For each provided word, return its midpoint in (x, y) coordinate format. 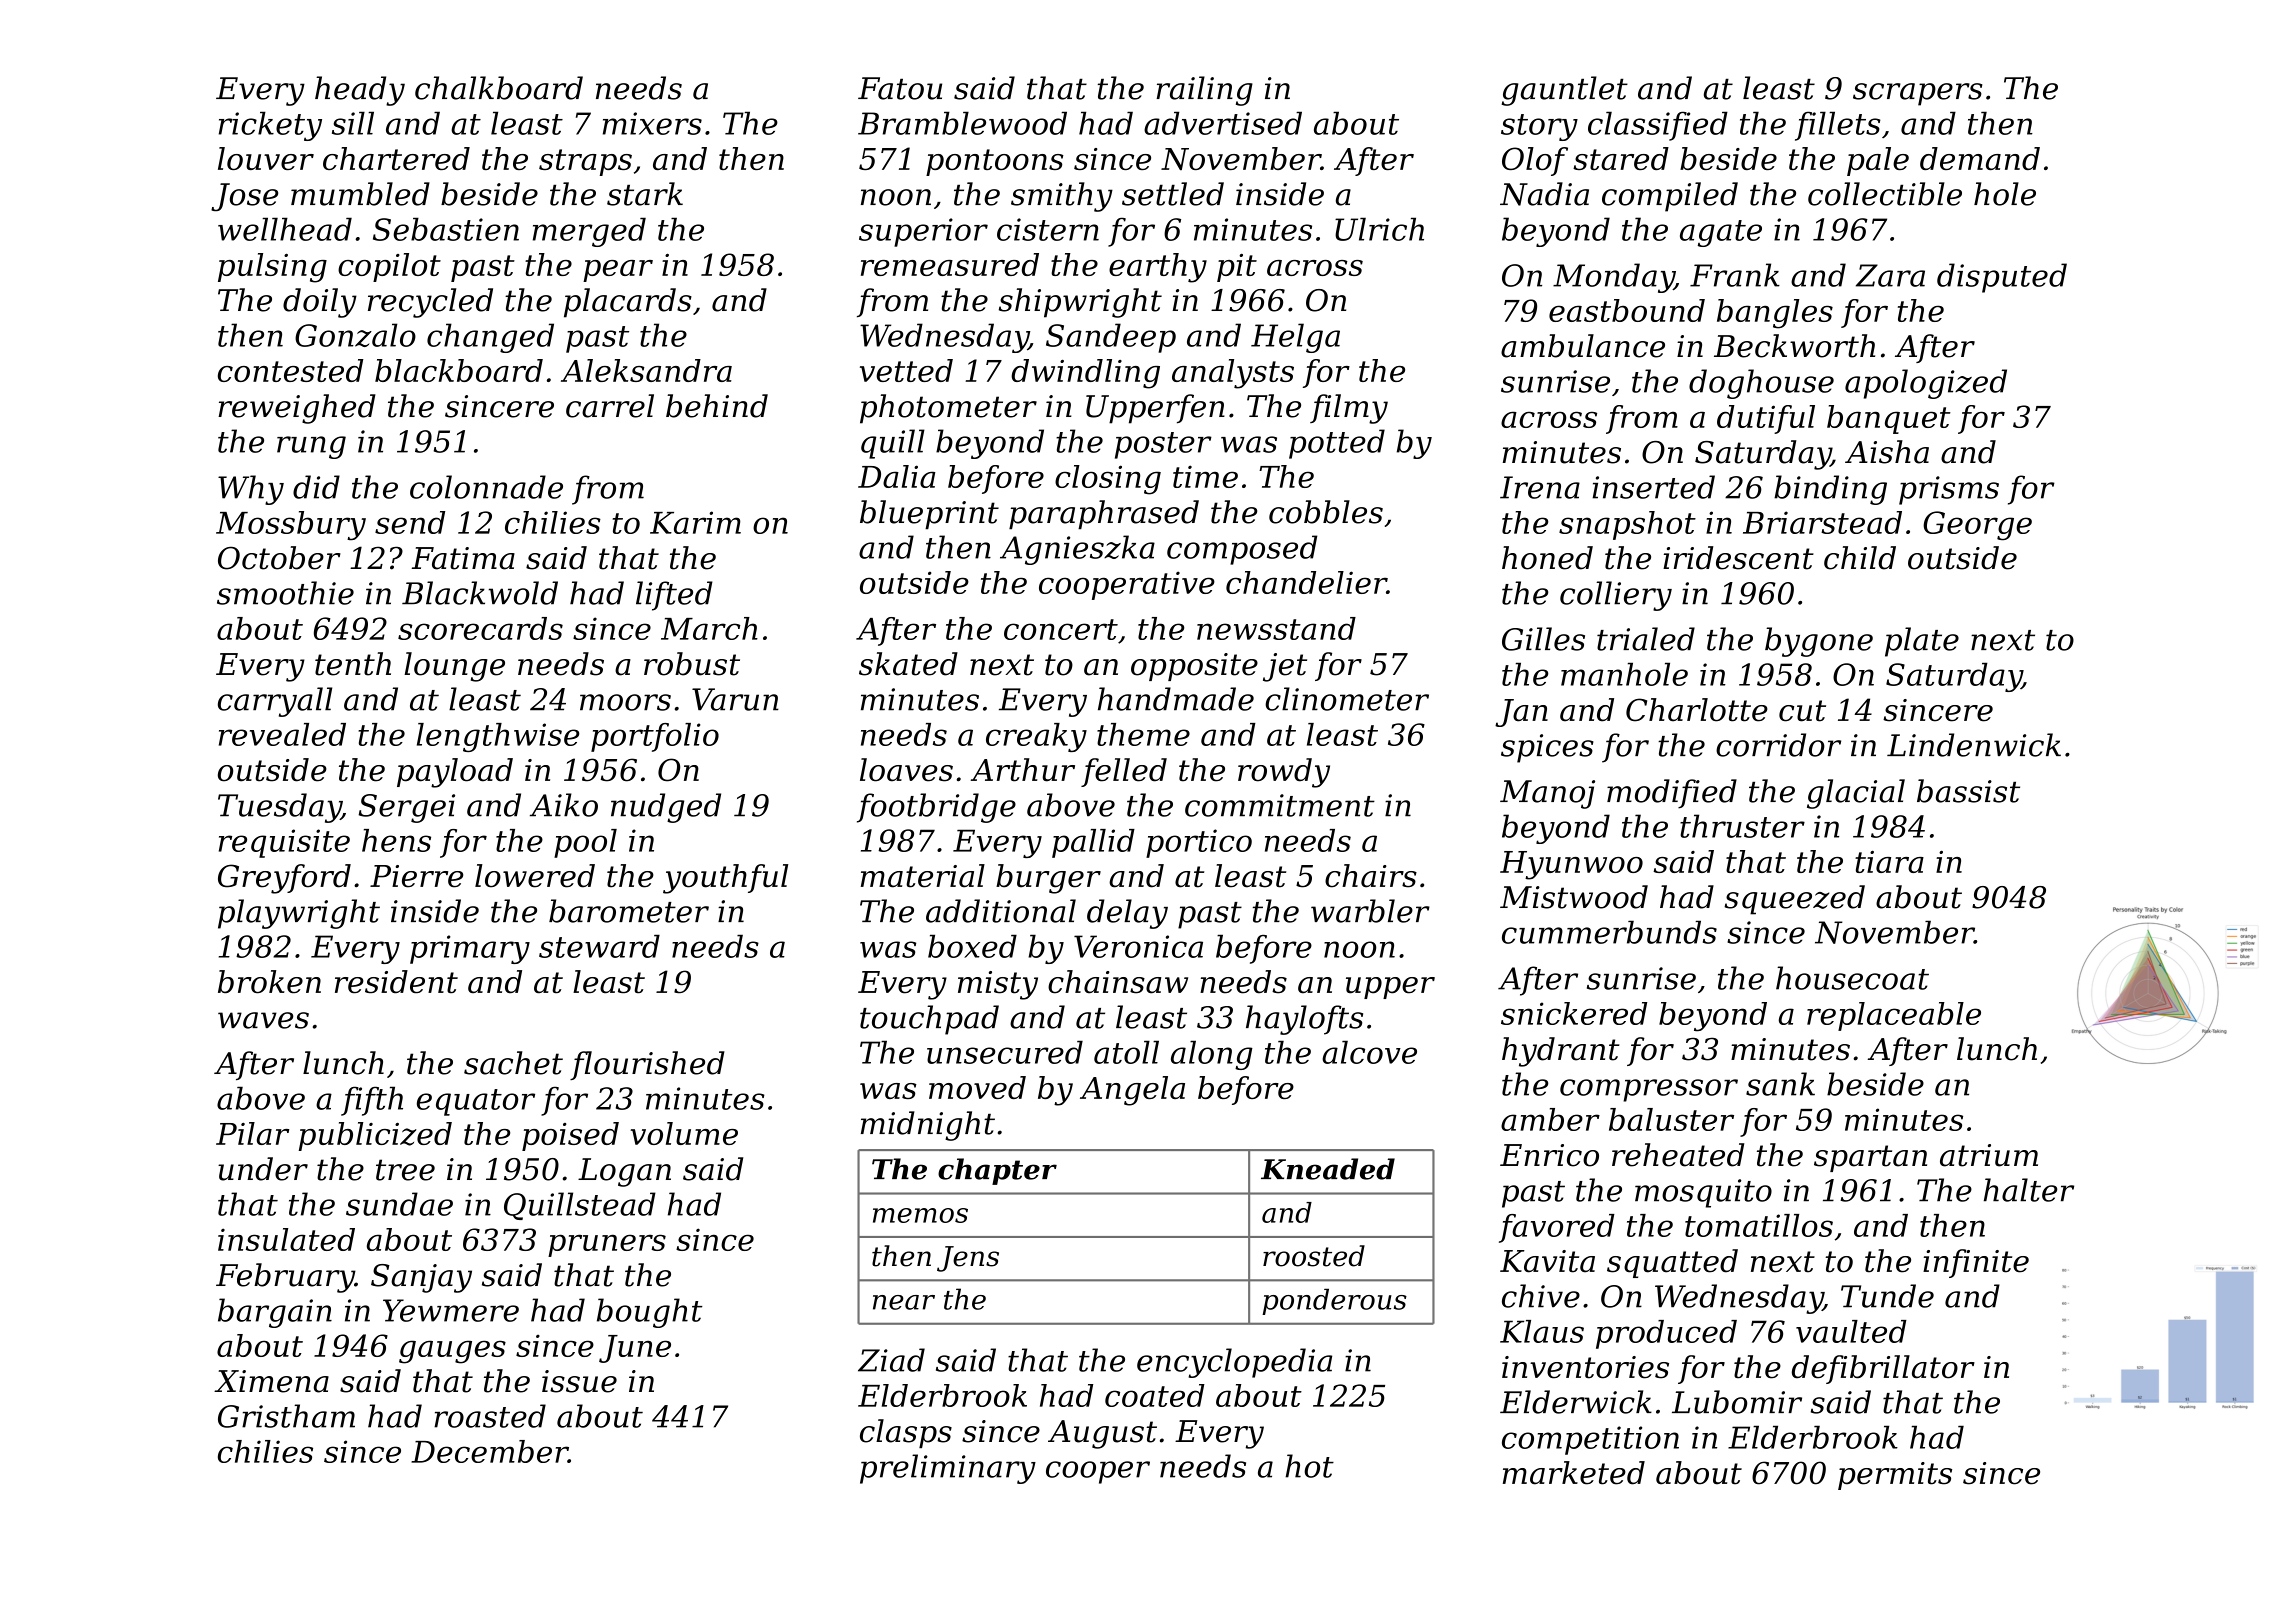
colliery (1616, 596)
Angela (1132, 1091)
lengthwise (498, 737)
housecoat (1852, 978)
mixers (652, 123)
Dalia (897, 476)
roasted (490, 1416)
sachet (513, 1063)
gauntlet (1565, 91)
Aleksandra (646, 370)
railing (1204, 91)
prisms (1949, 490)
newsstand (1276, 628)
